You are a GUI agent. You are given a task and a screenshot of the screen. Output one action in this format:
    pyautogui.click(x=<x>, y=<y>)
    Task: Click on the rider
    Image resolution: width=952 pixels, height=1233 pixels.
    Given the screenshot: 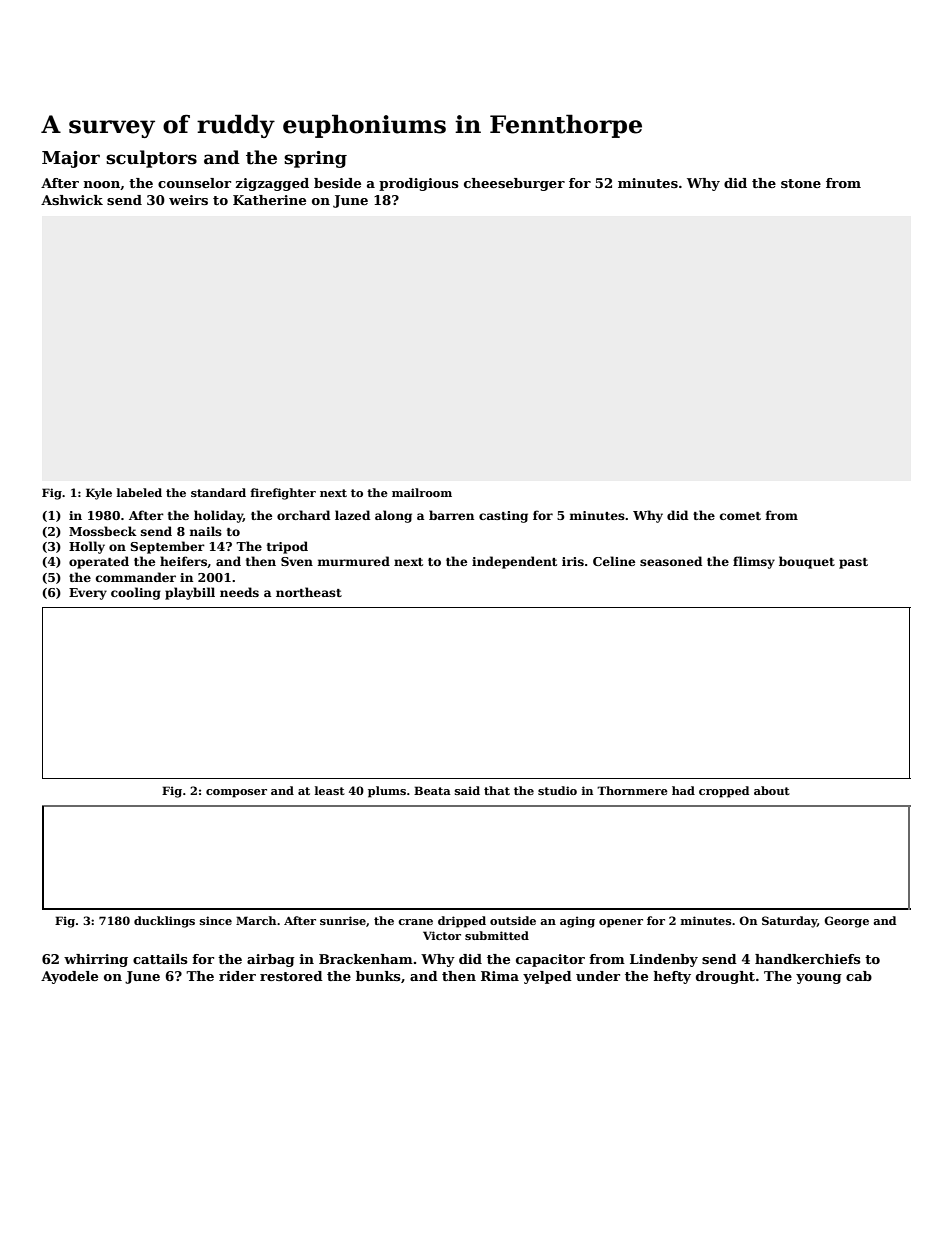 What is the action you would take?
    pyautogui.click(x=237, y=976)
